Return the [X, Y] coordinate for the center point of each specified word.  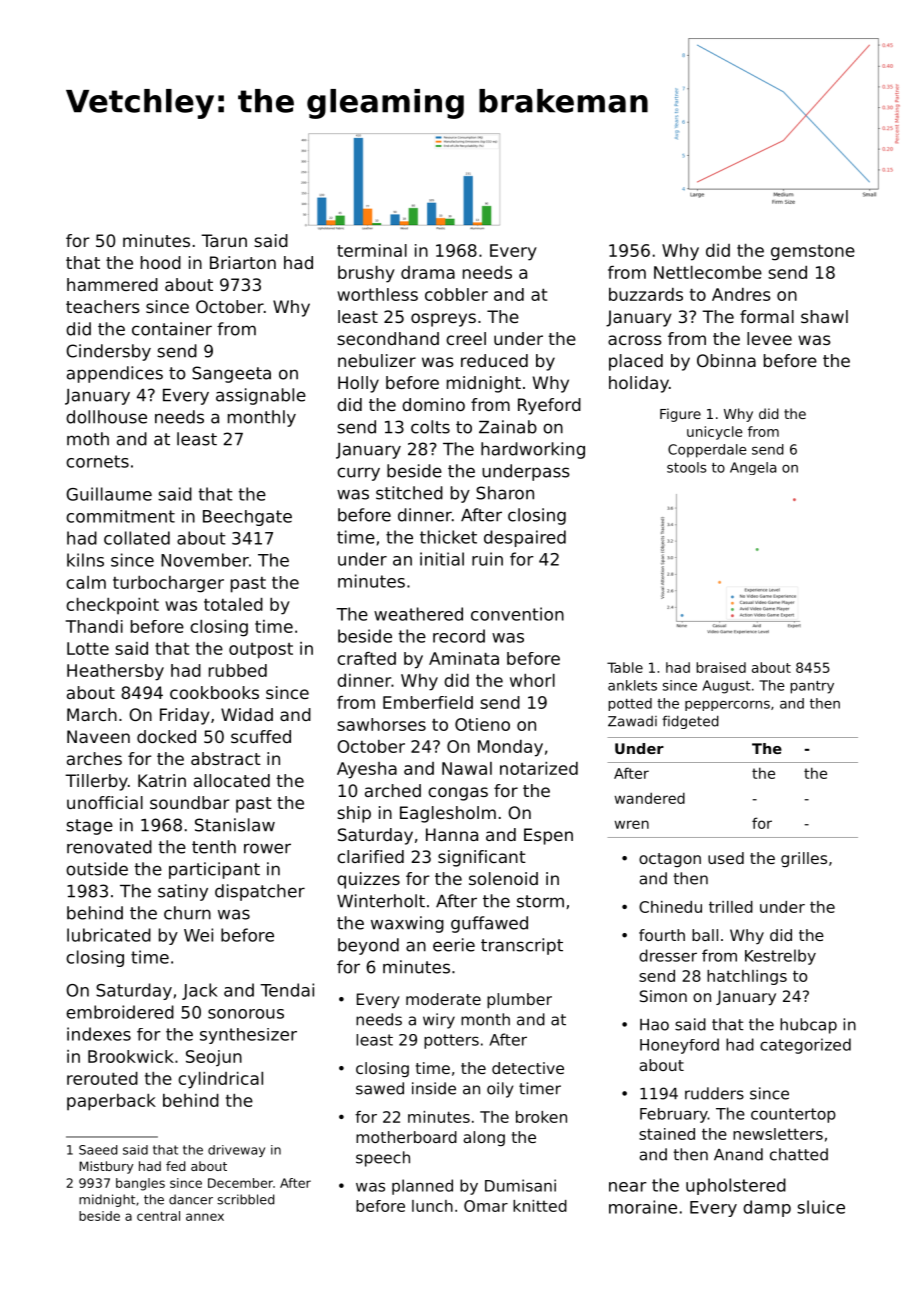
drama [428, 272]
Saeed [98, 1150]
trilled [731, 907]
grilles [804, 859]
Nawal [467, 768]
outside [97, 869]
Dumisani [520, 1185]
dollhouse [106, 417]
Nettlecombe [708, 272]
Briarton [243, 262]
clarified [370, 856]
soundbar [190, 802]
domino [433, 404]
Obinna [726, 360]
